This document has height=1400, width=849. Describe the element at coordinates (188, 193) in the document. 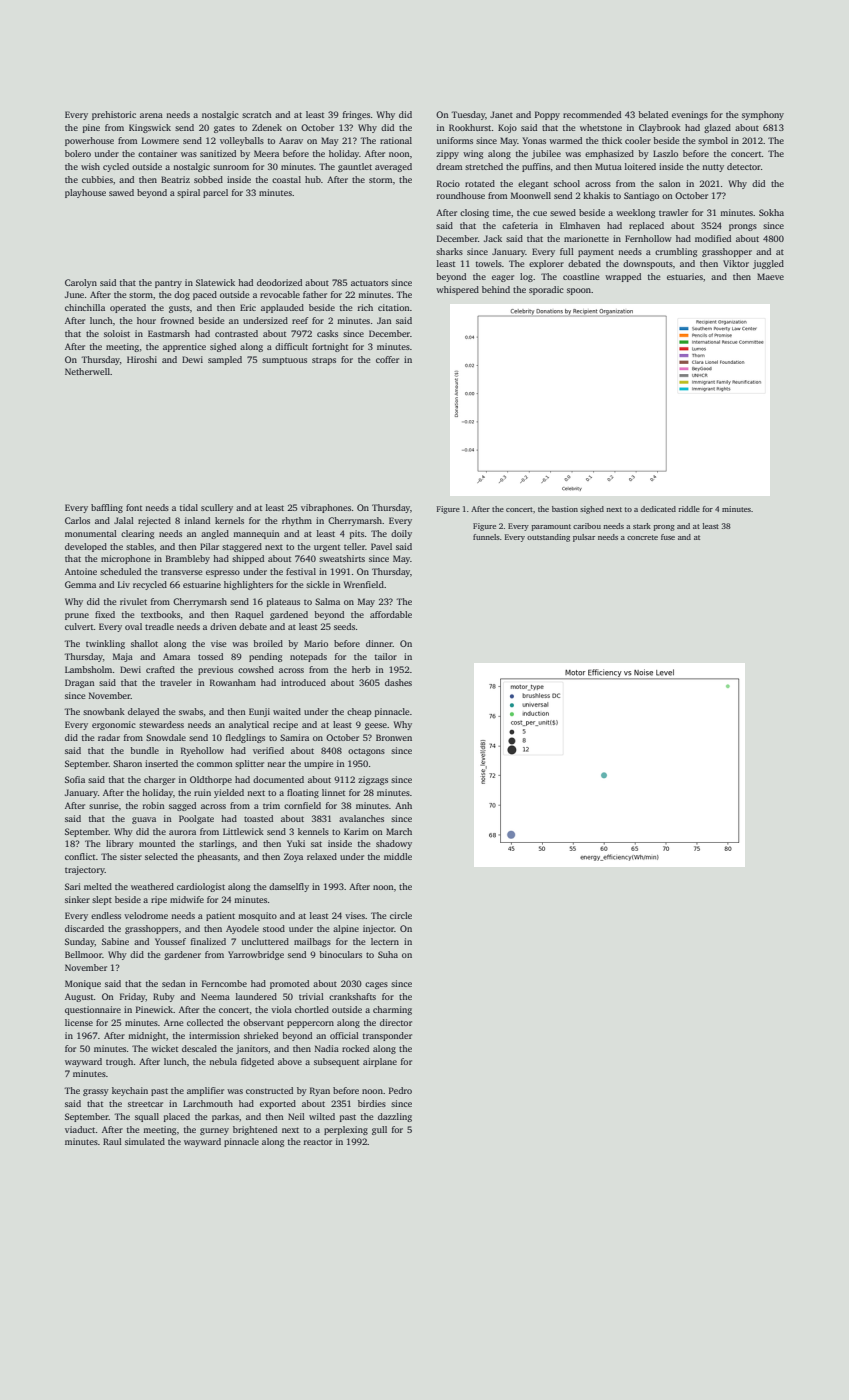

I see `spiral` at that location.
